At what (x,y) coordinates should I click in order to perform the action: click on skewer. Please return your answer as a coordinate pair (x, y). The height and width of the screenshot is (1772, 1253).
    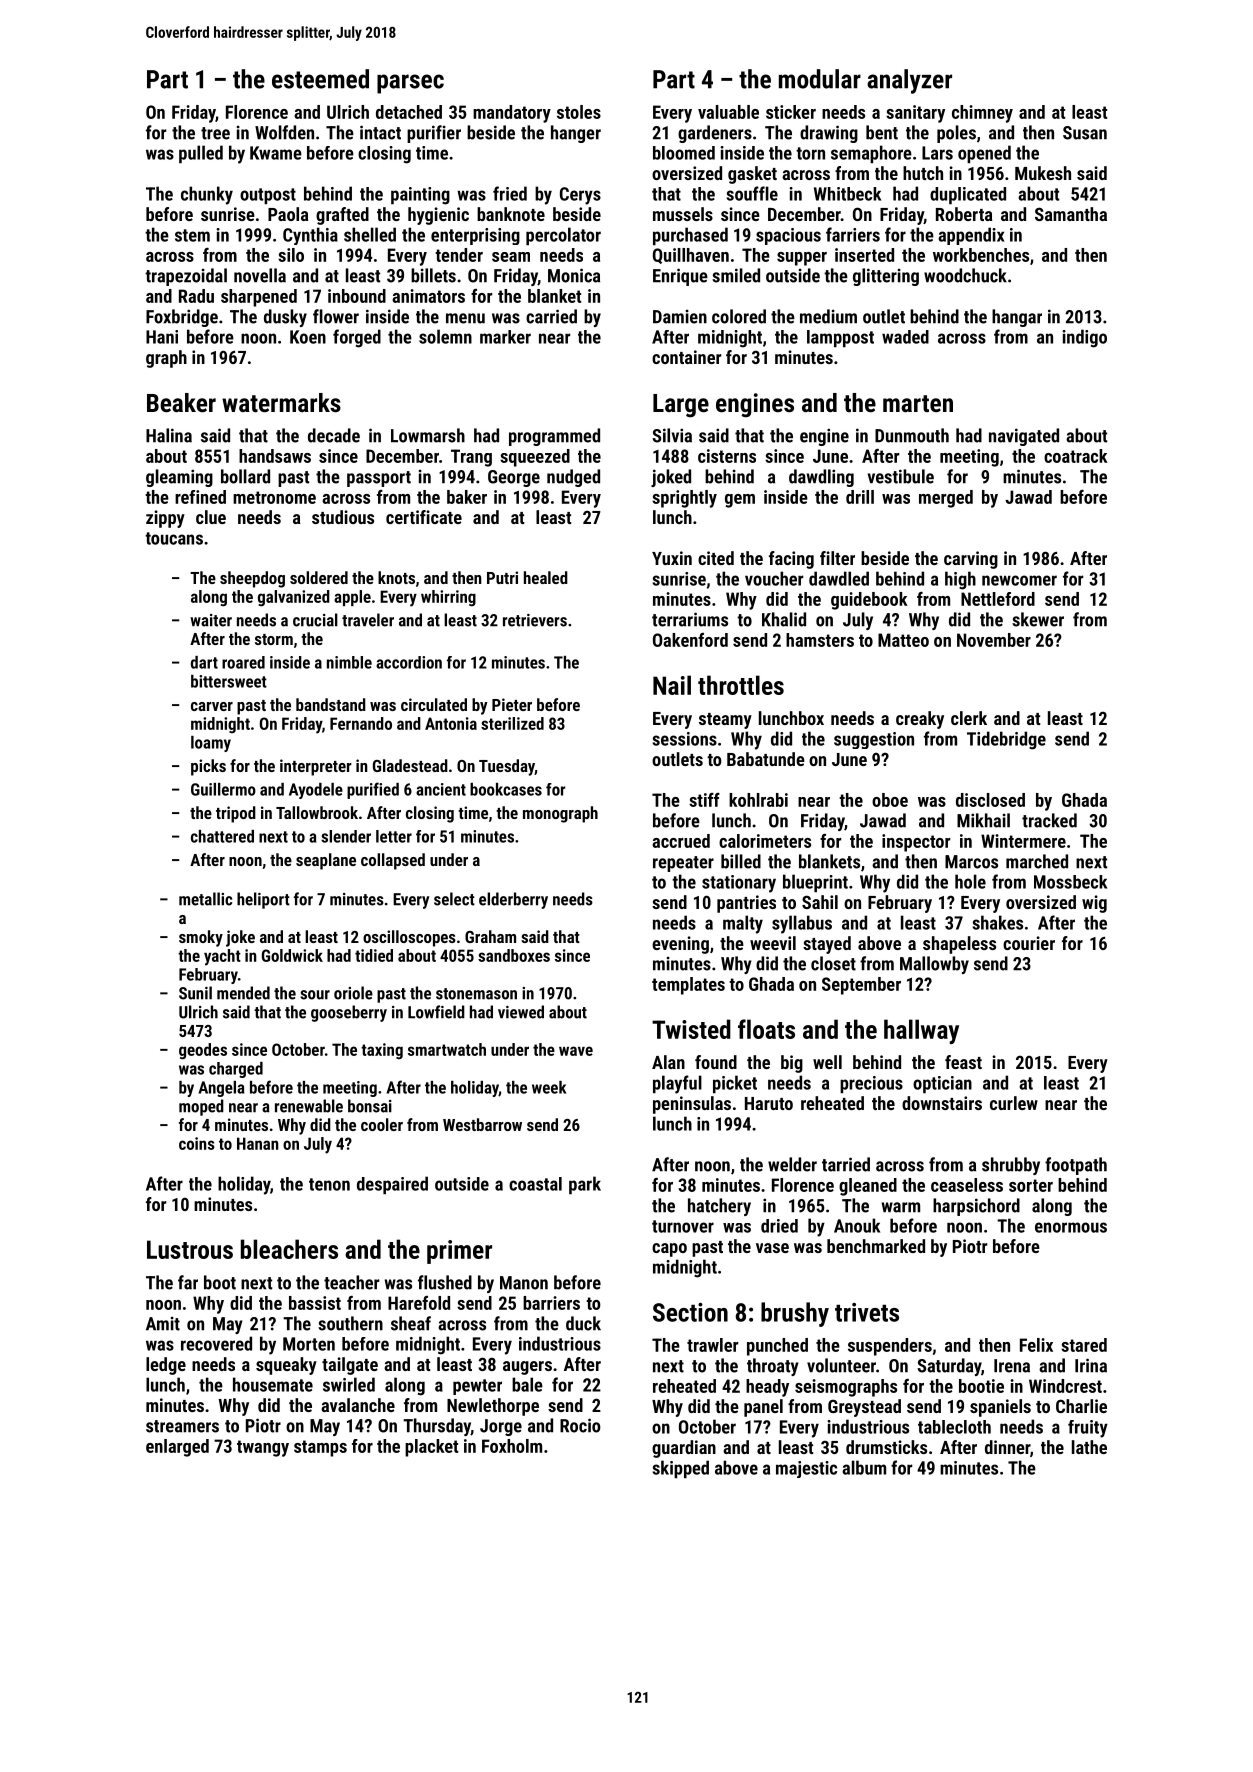
    Looking at the image, I should click on (1038, 619).
